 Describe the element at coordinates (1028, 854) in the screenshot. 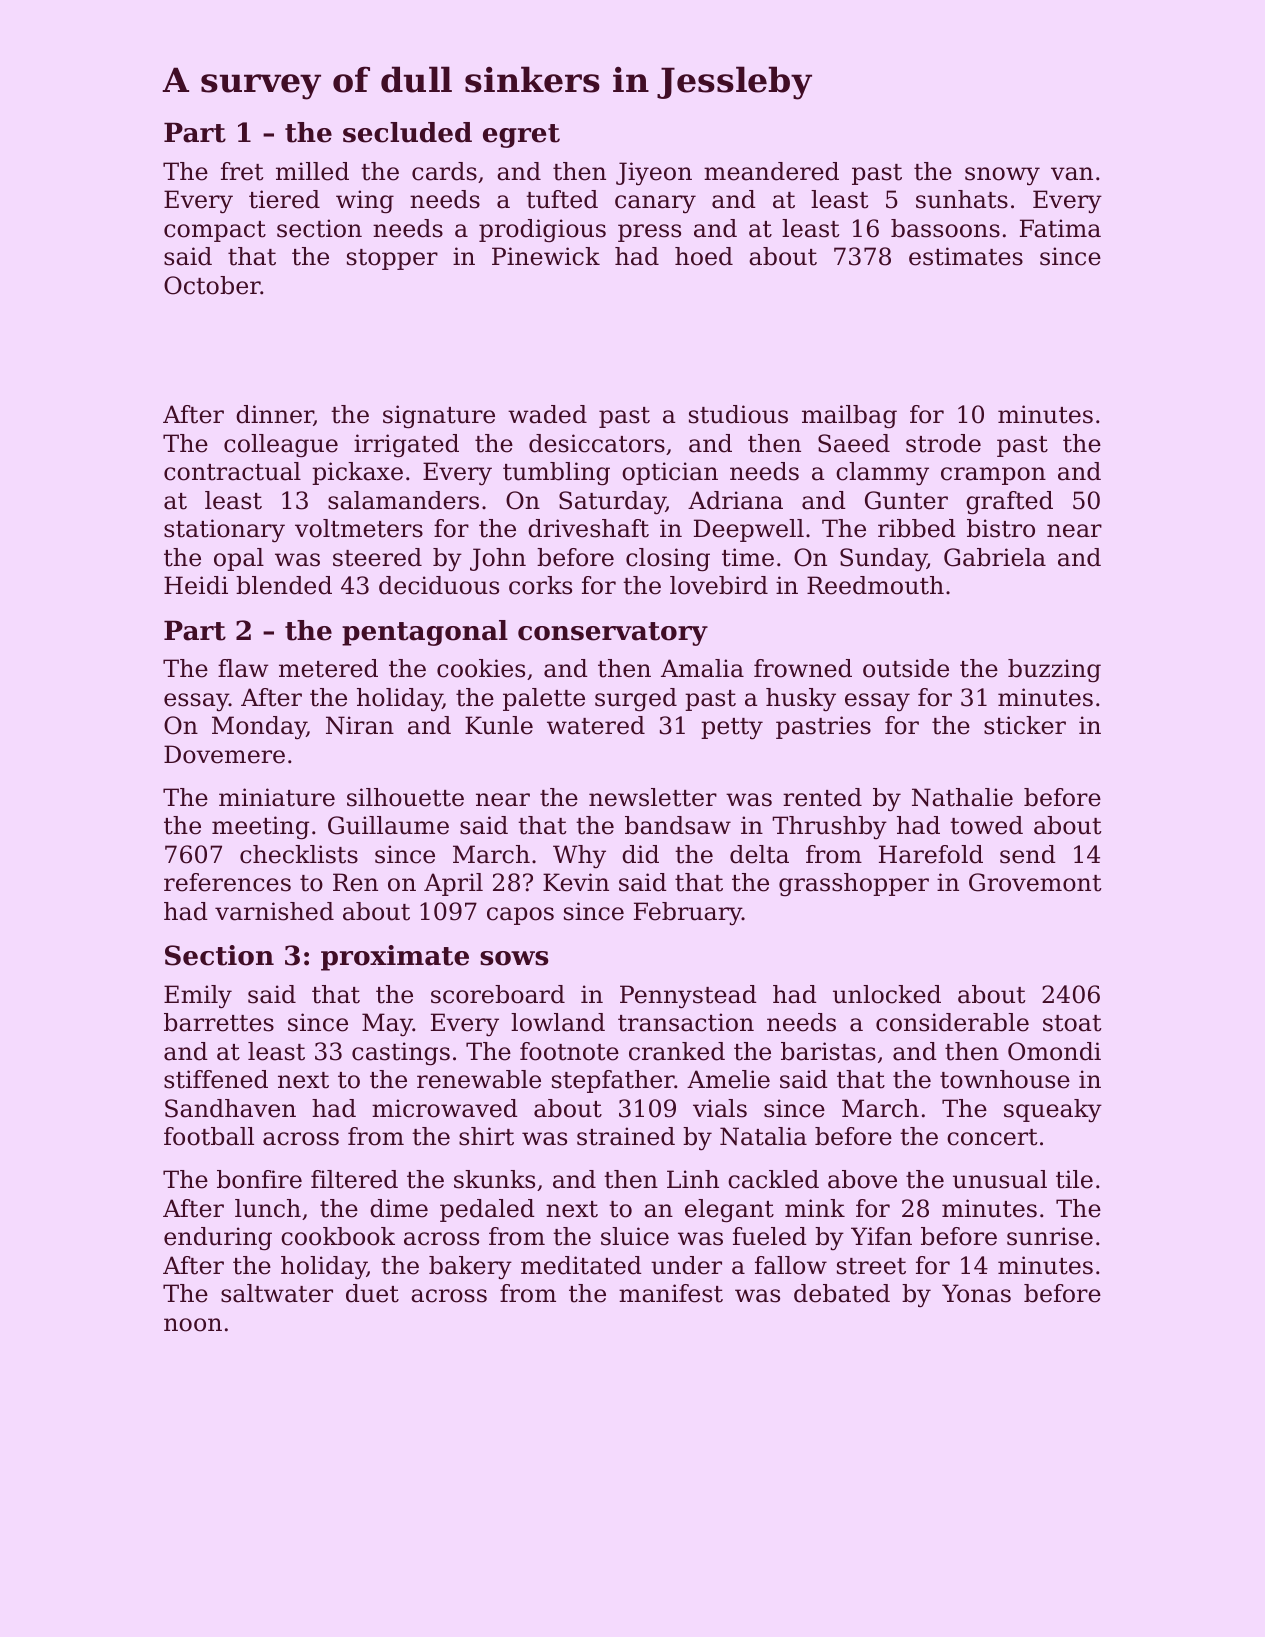

I see `send` at that location.
